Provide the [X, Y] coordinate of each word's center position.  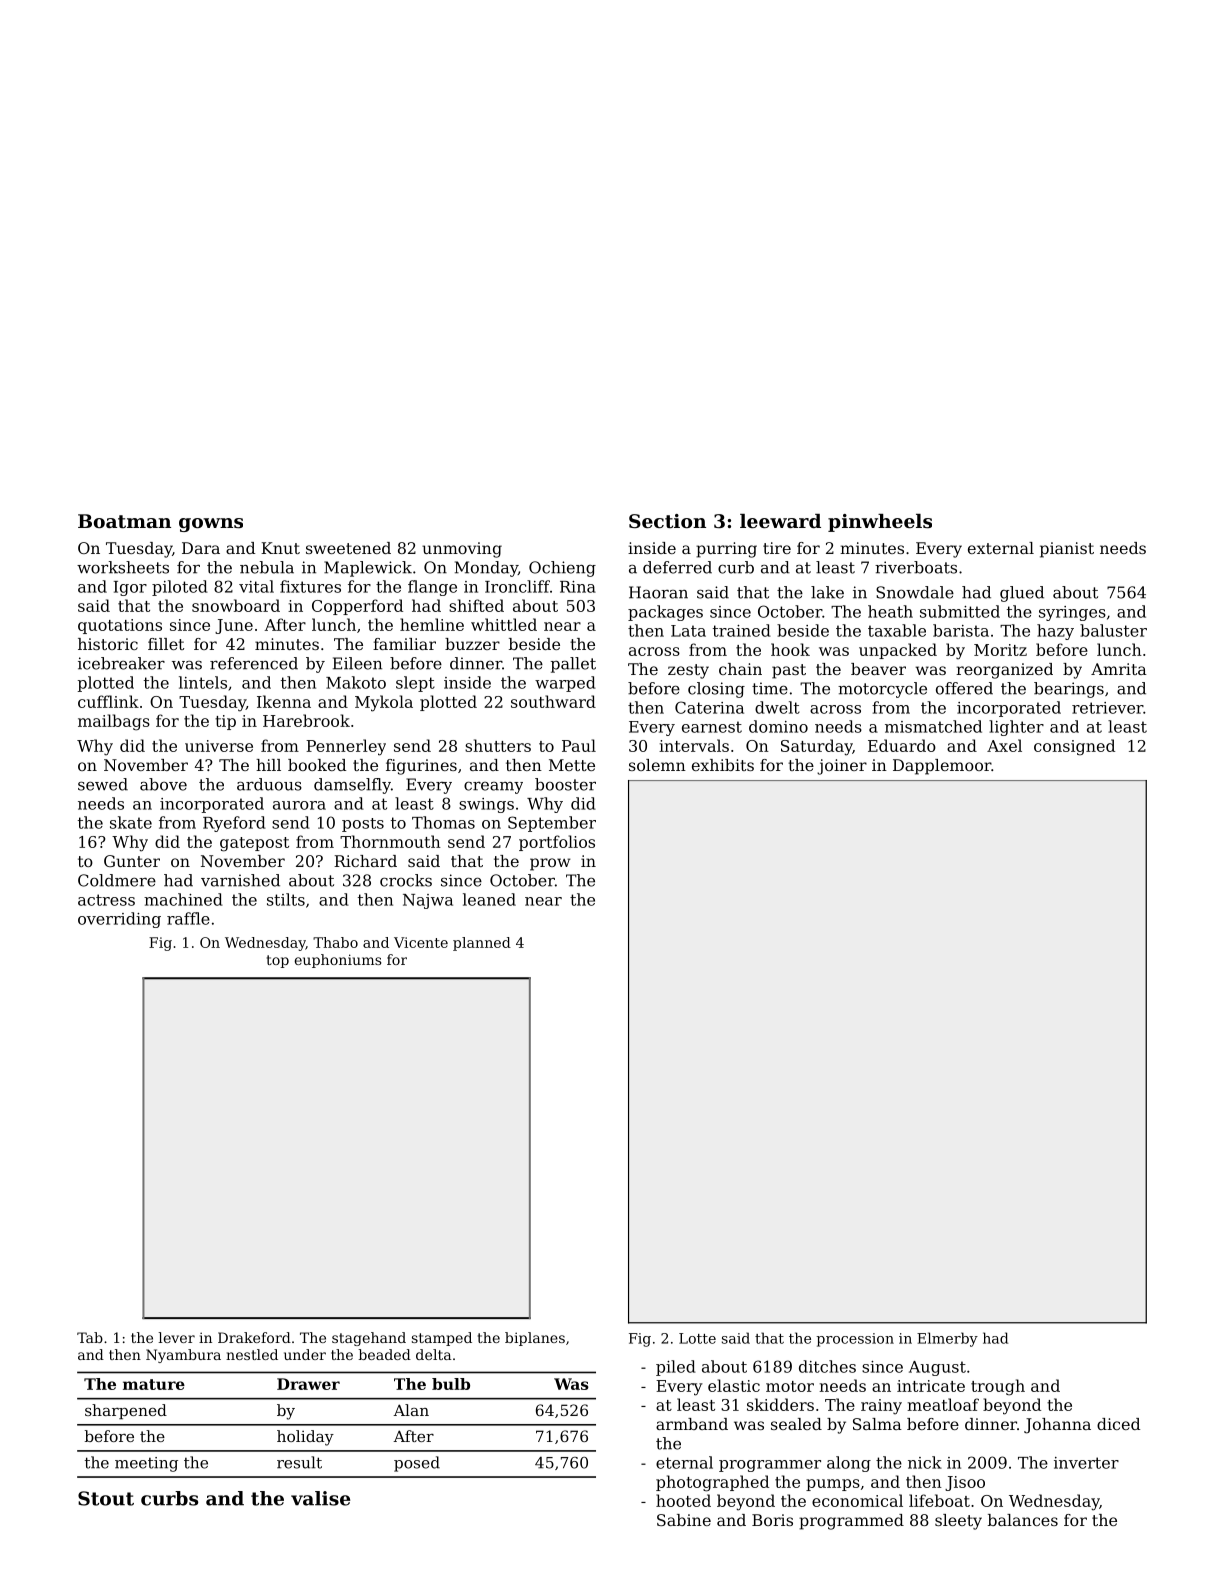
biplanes [535, 1339]
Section [667, 521]
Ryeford [234, 824]
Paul [579, 745]
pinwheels [880, 523]
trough [998, 1387]
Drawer [308, 1384]
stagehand [369, 1339]
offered [964, 688]
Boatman [124, 521]
